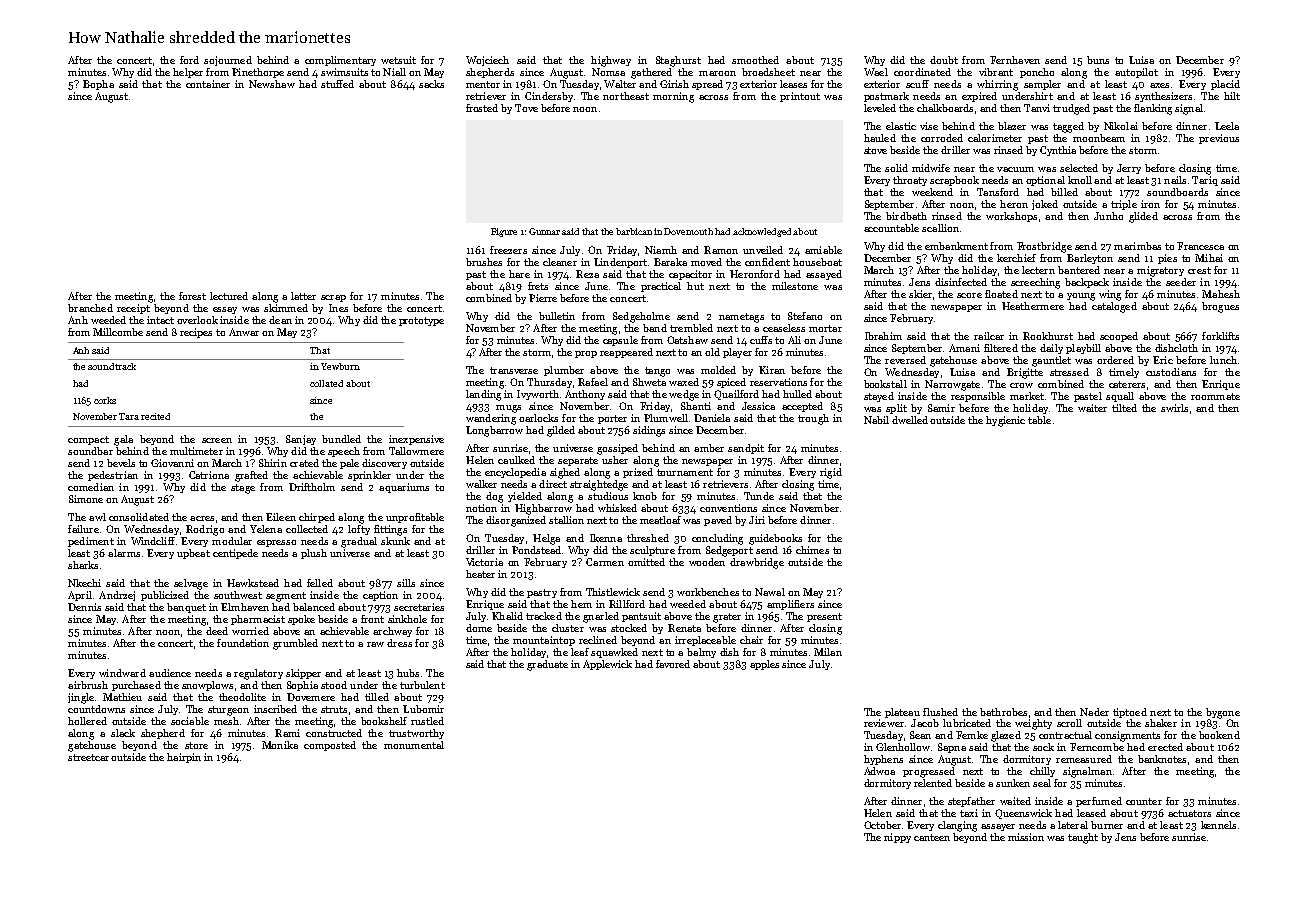  What do you see at coordinates (112, 366) in the screenshot?
I see `soundtrack` at bounding box center [112, 366].
